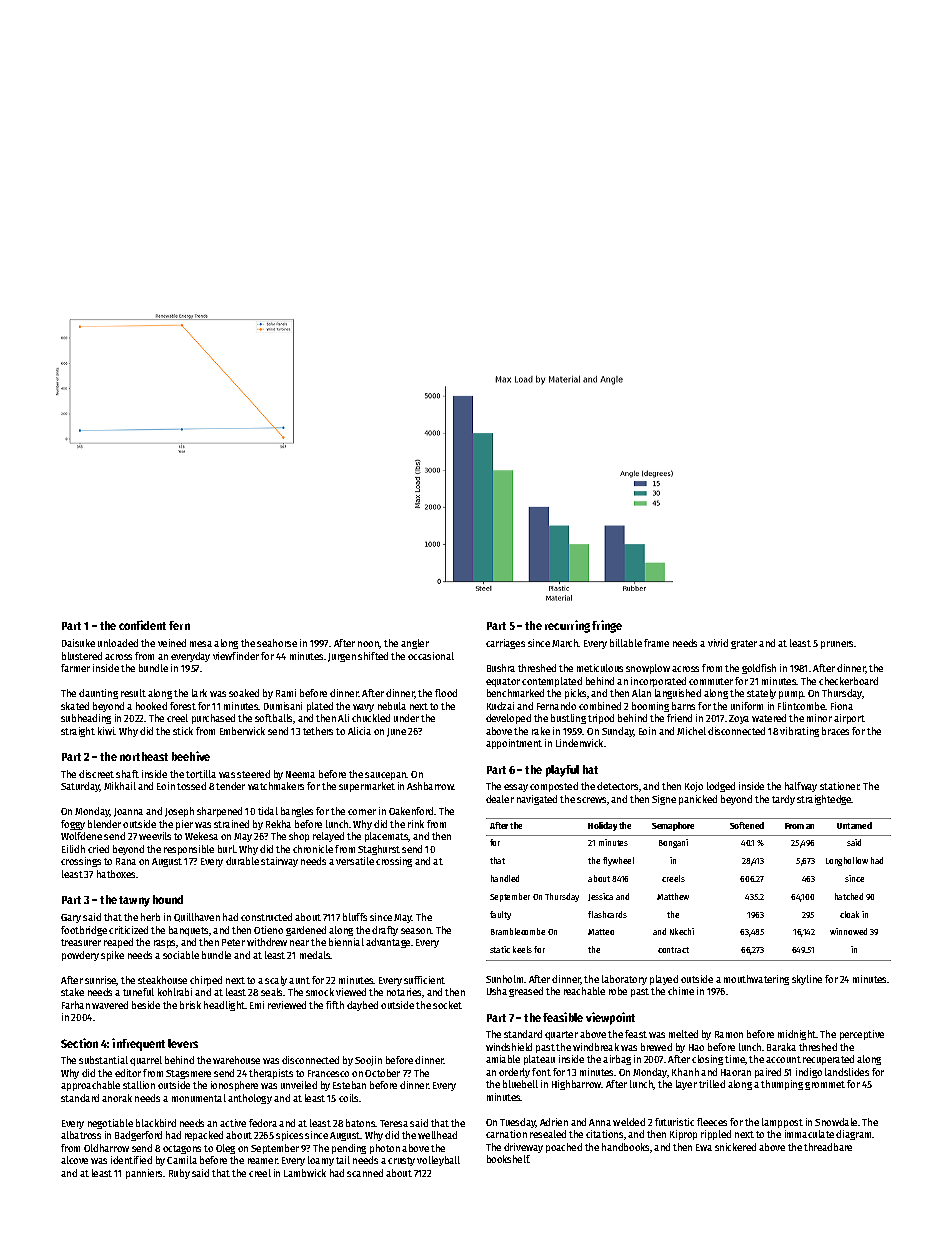 The width and height of the screenshot is (952, 1233). What do you see at coordinates (678, 694) in the screenshot?
I see `languished` at bounding box center [678, 694].
